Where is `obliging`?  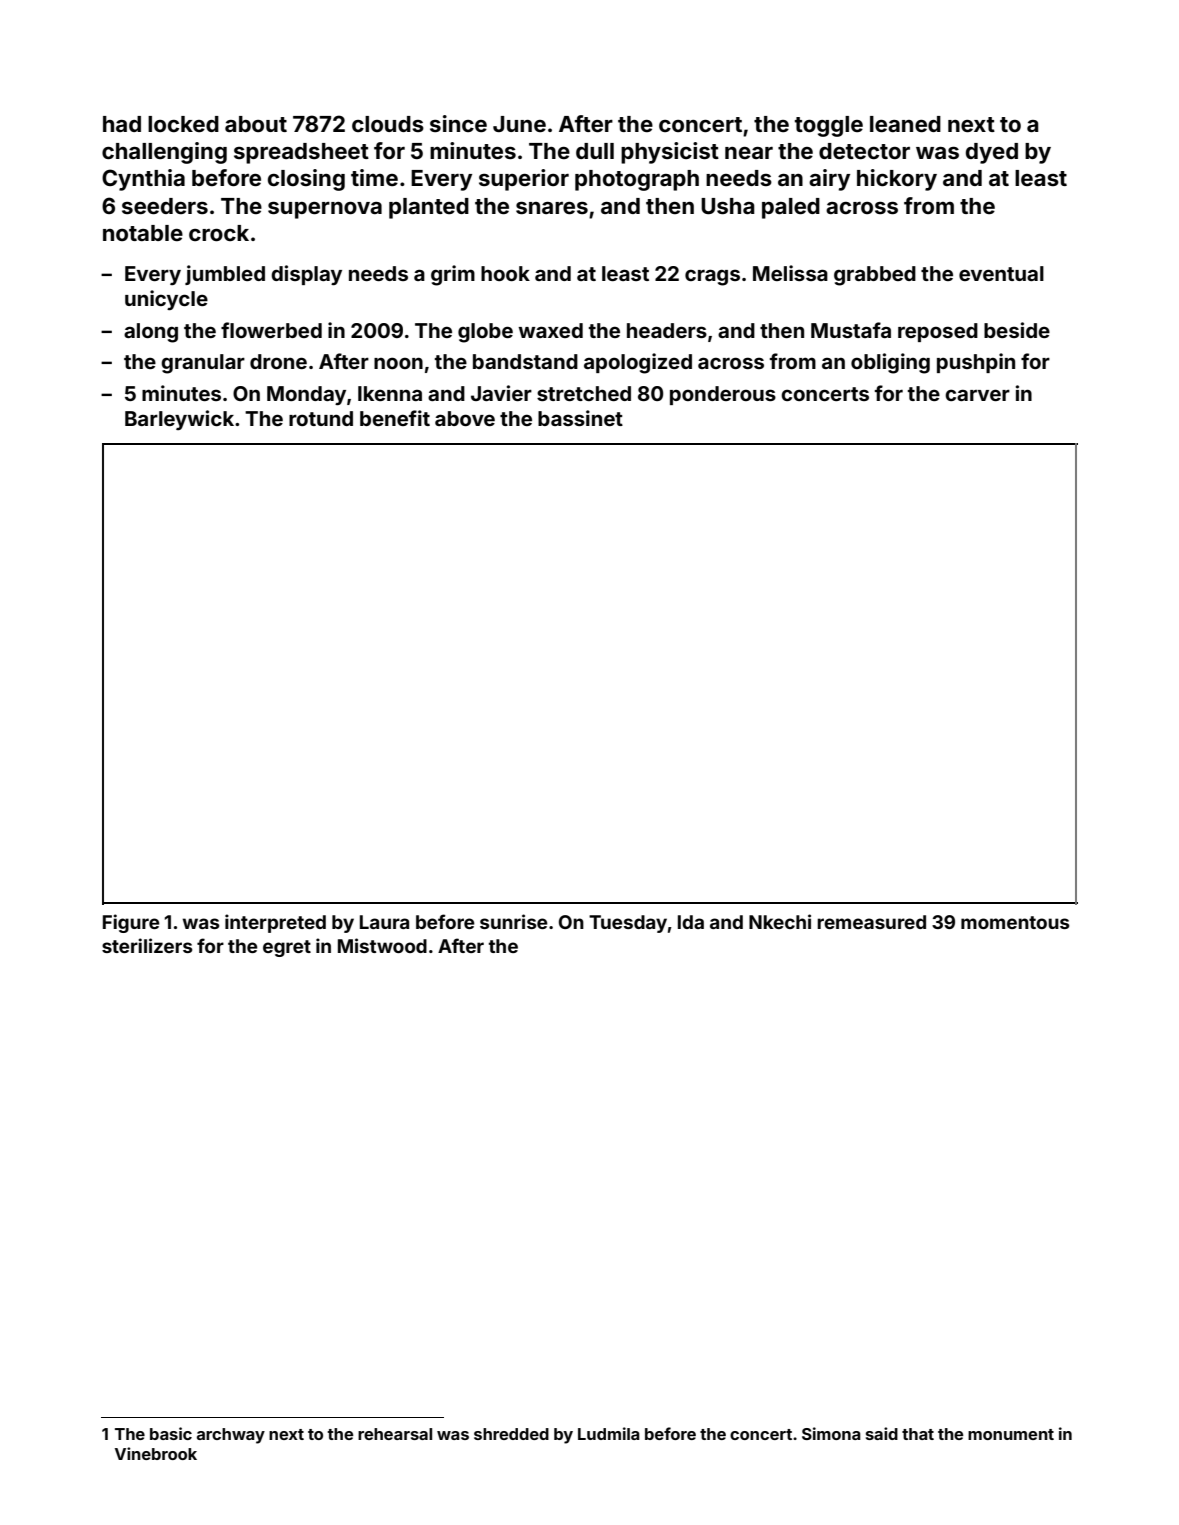 obliging is located at coordinates (890, 363).
